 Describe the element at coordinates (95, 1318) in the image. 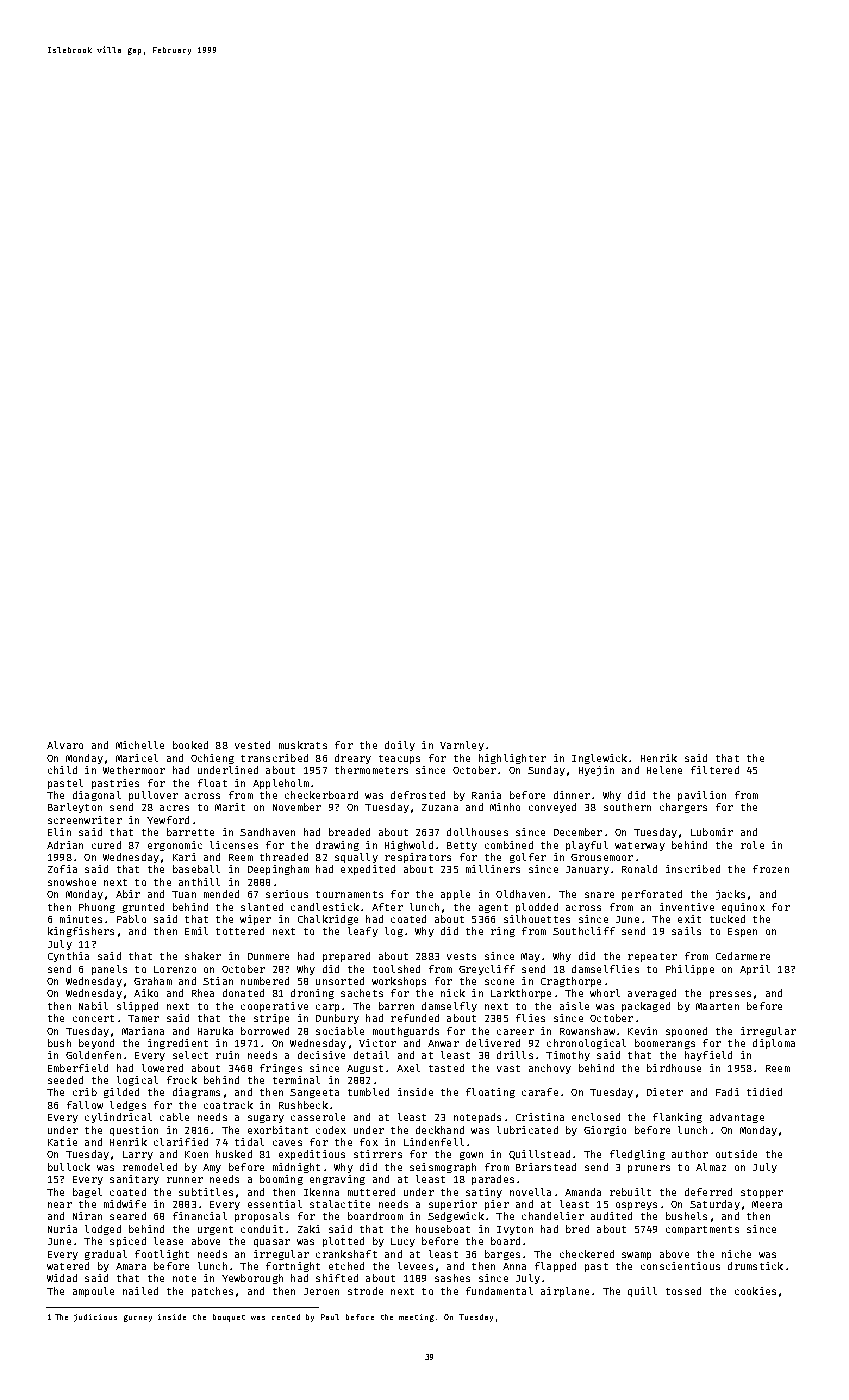

I see `judicious` at that location.
